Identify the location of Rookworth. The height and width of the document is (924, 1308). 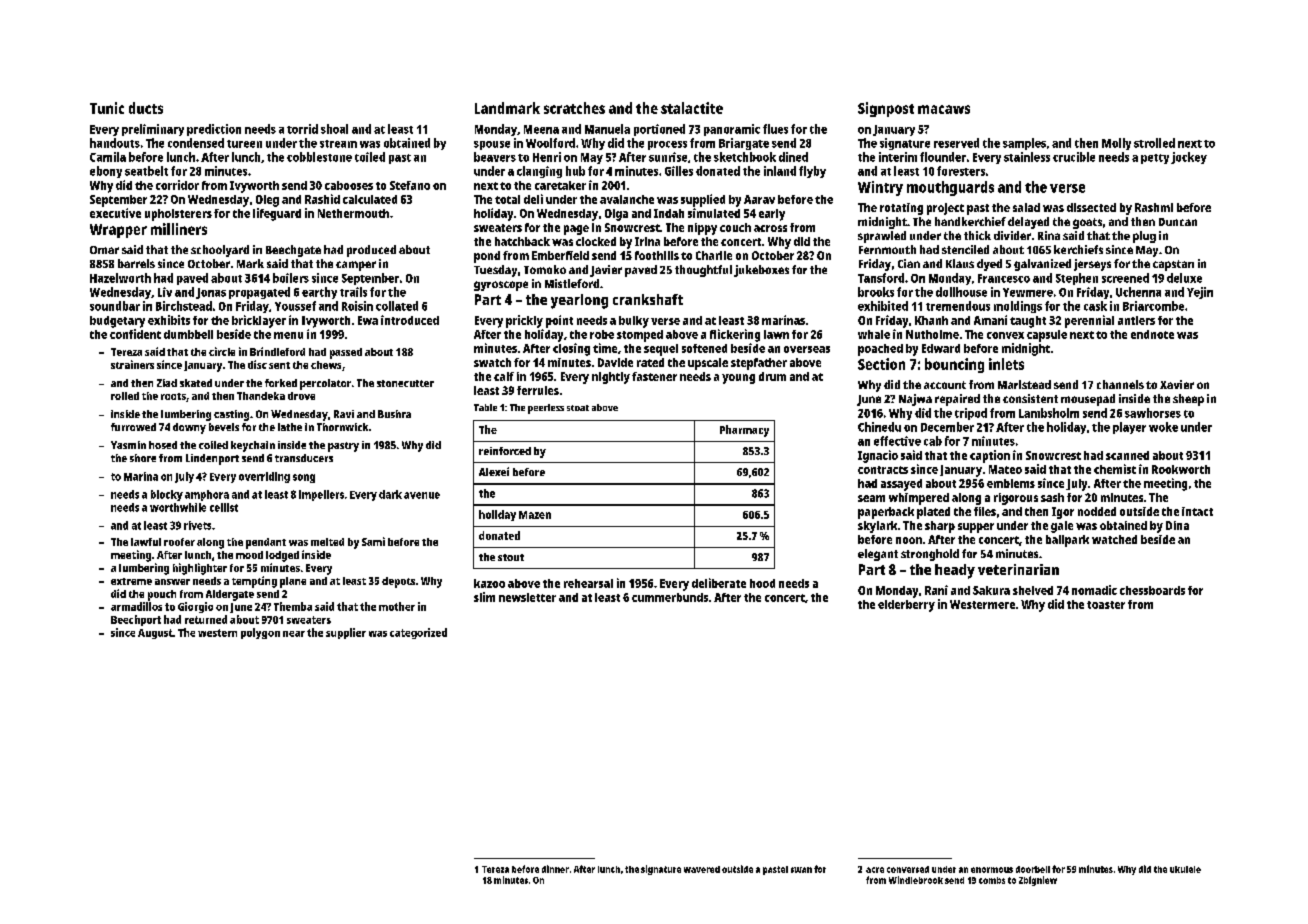
(1181, 469).
